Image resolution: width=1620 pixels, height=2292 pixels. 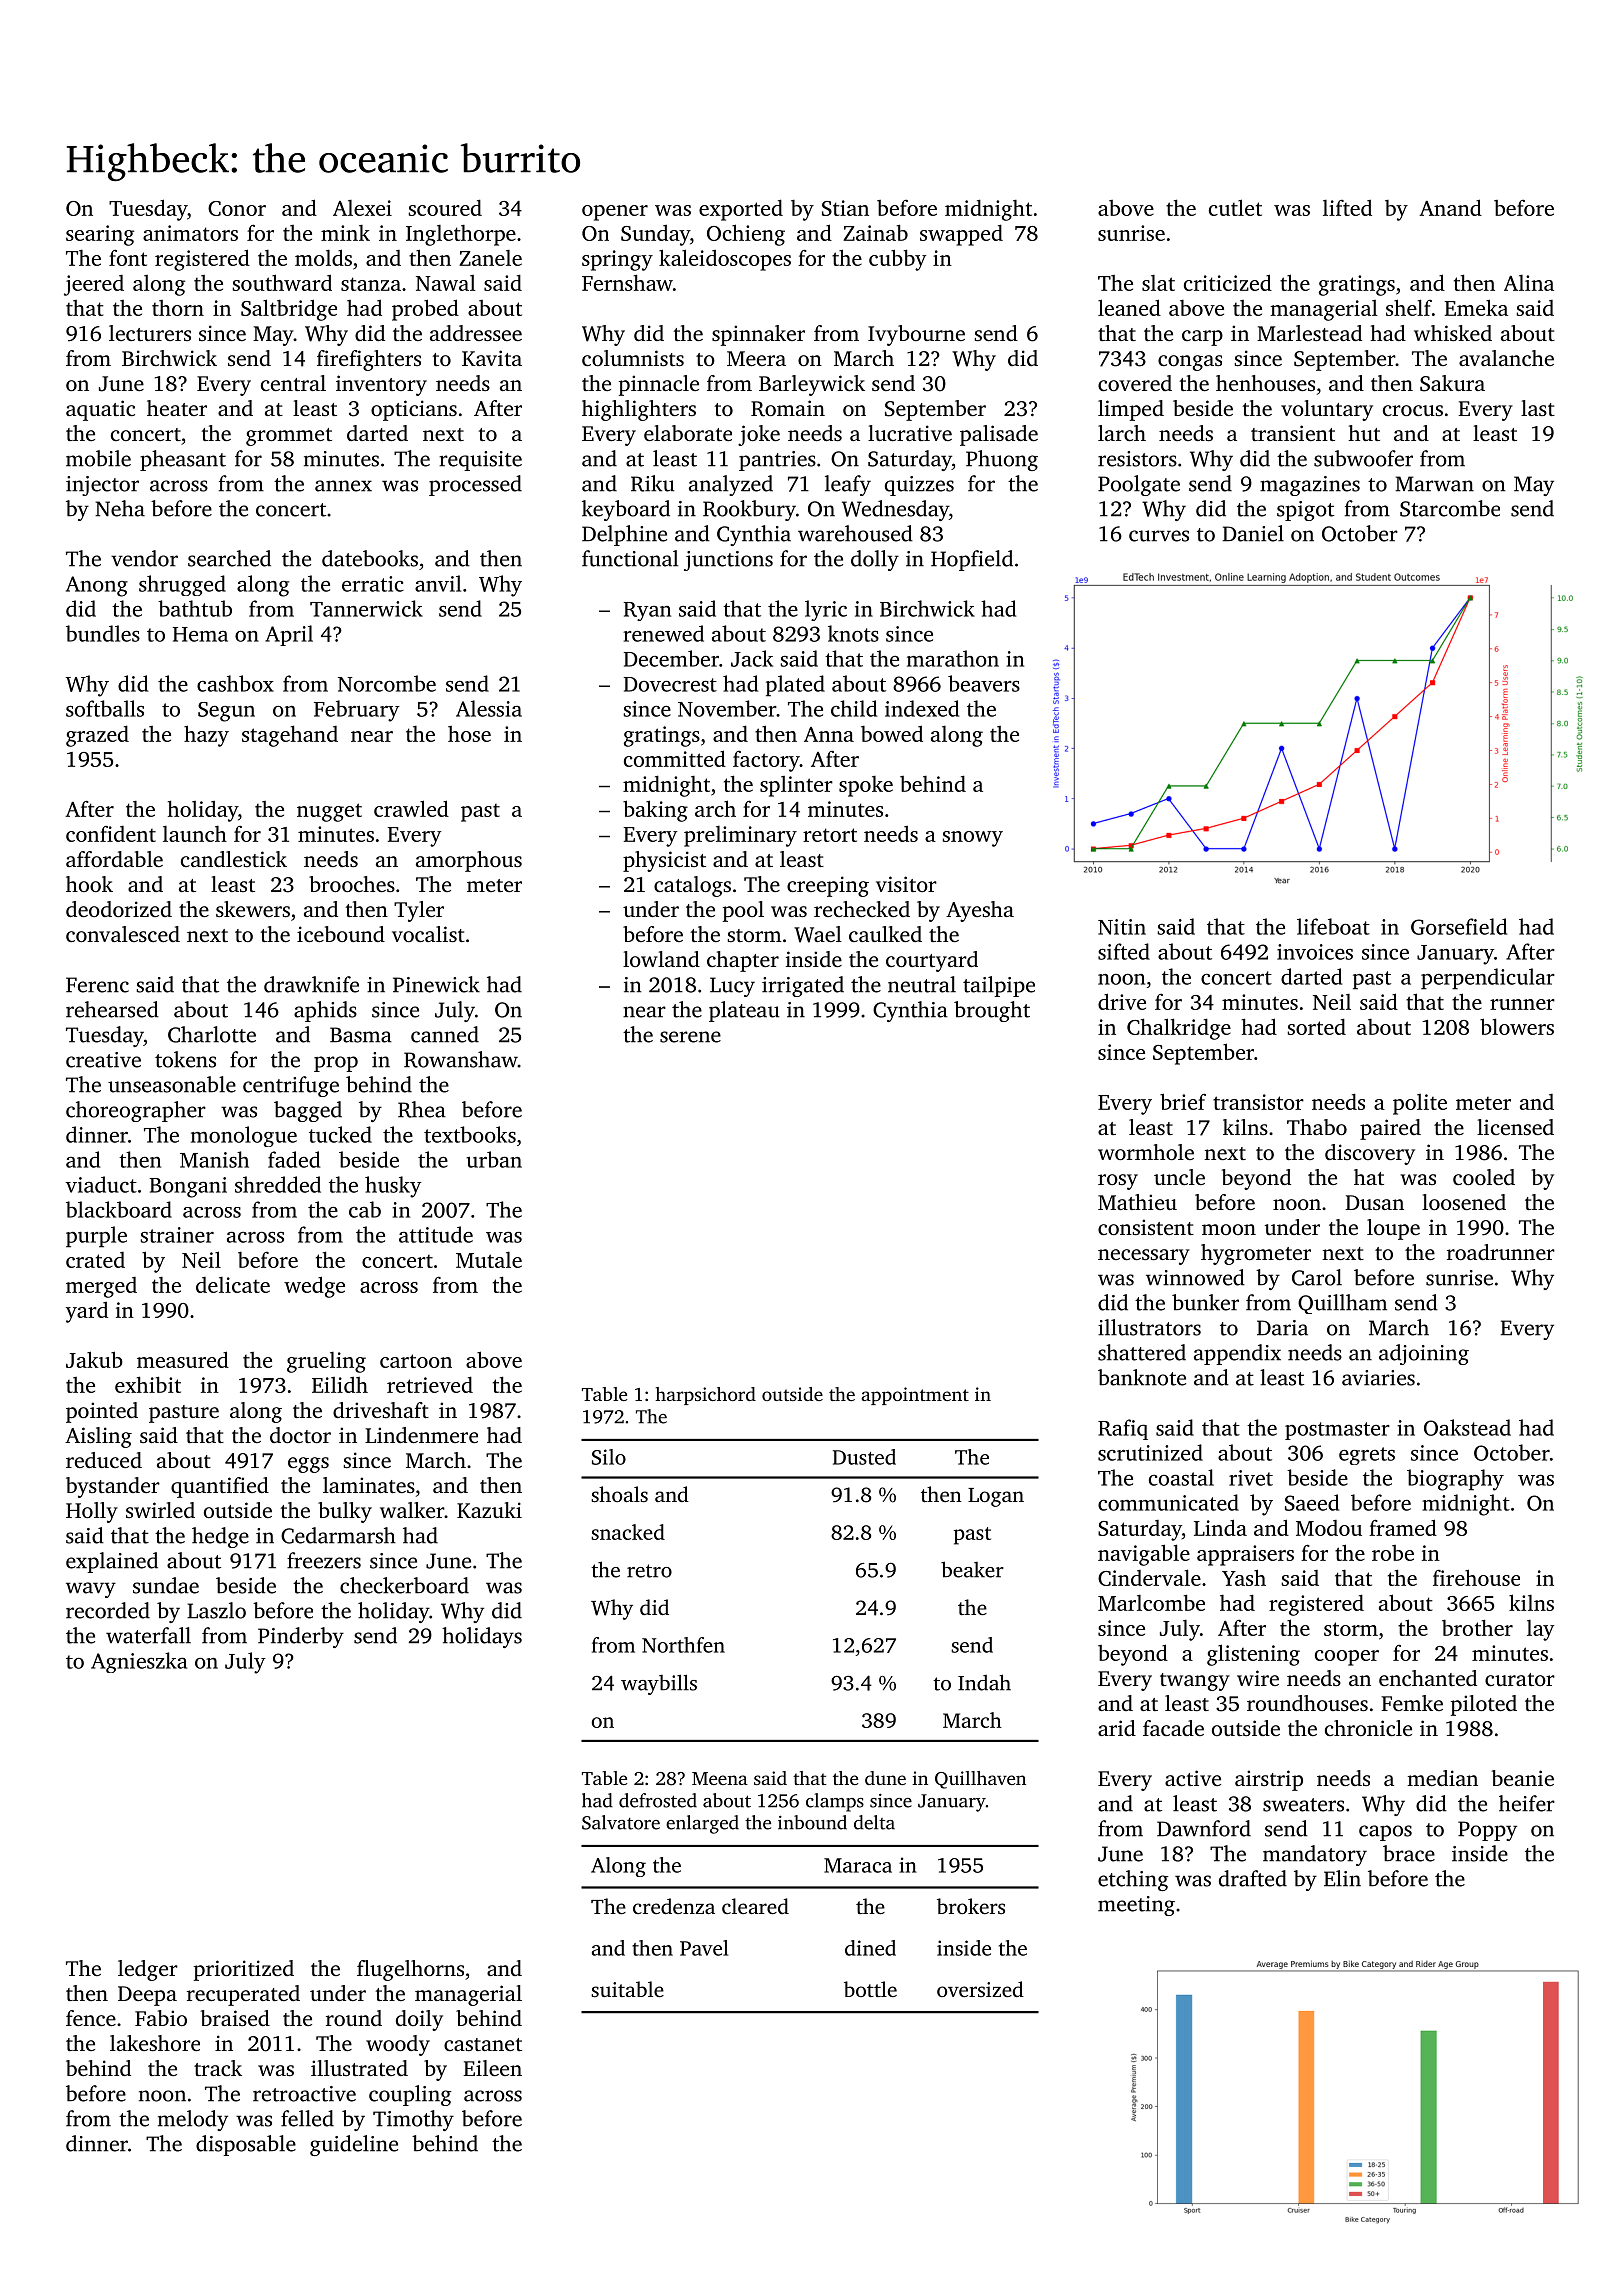 What do you see at coordinates (615, 213) in the screenshot?
I see `opener` at bounding box center [615, 213].
